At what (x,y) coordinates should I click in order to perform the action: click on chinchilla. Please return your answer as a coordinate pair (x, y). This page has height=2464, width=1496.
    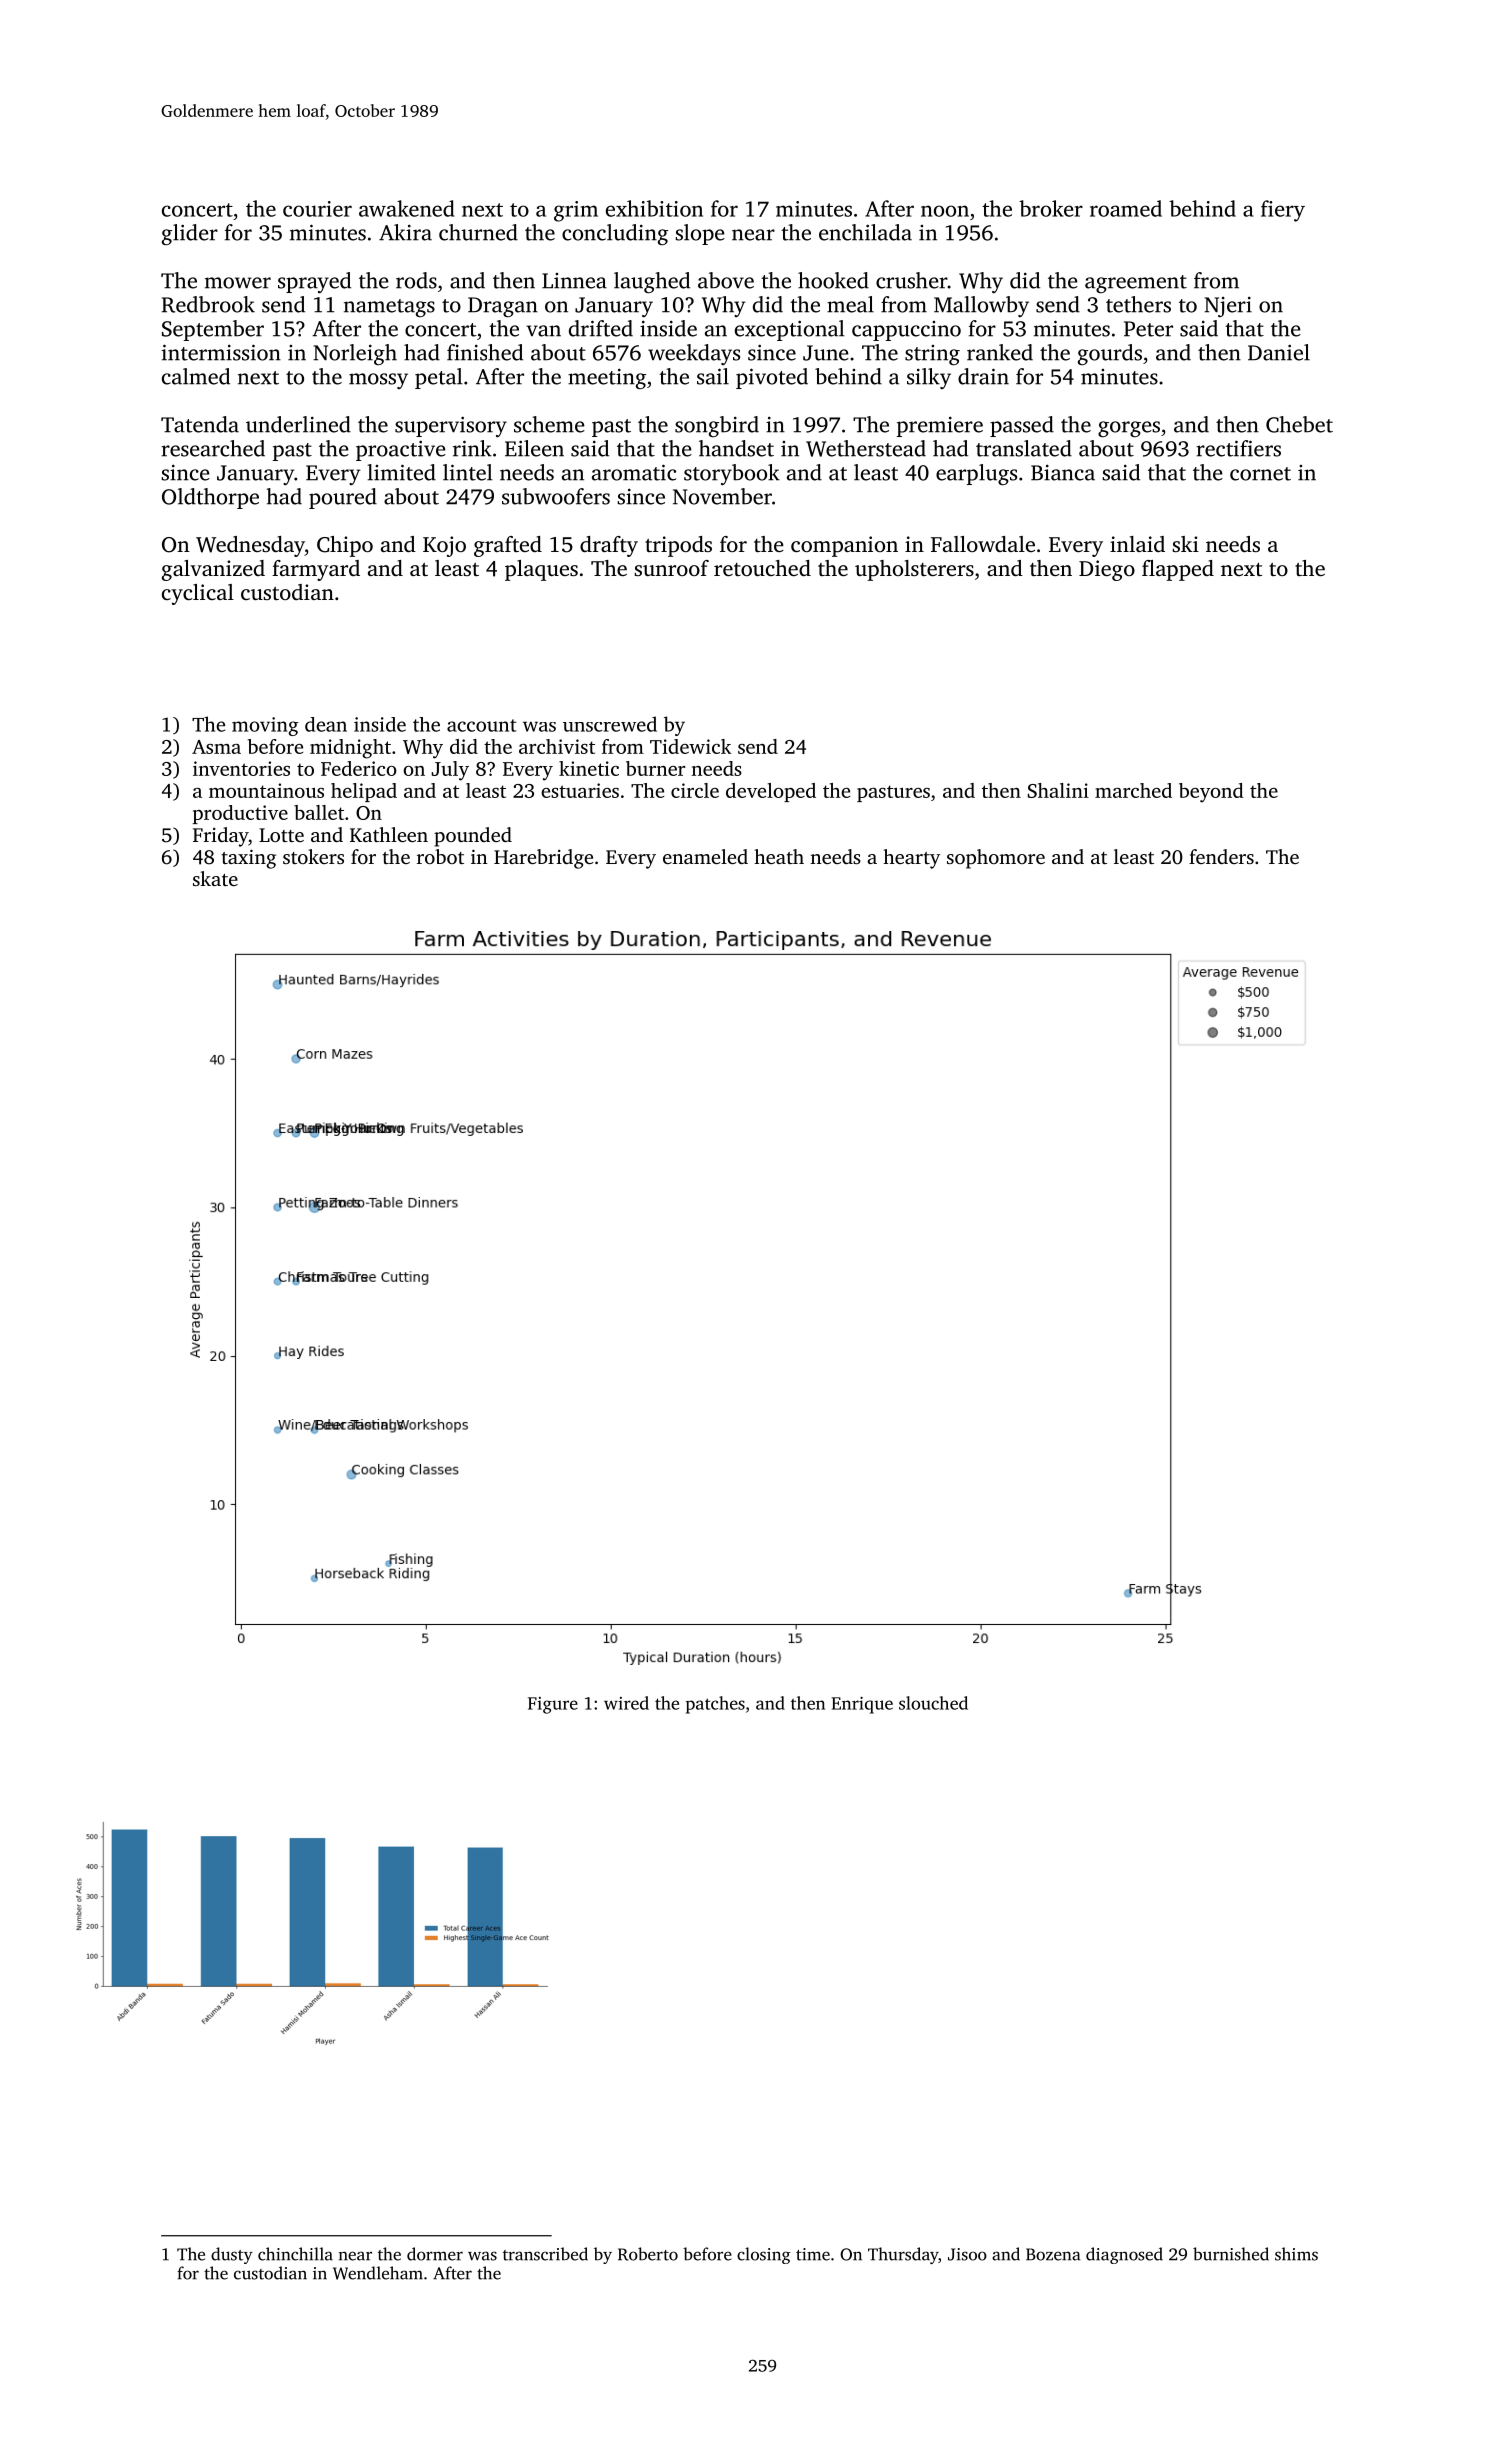
    Looking at the image, I should click on (295, 2254).
